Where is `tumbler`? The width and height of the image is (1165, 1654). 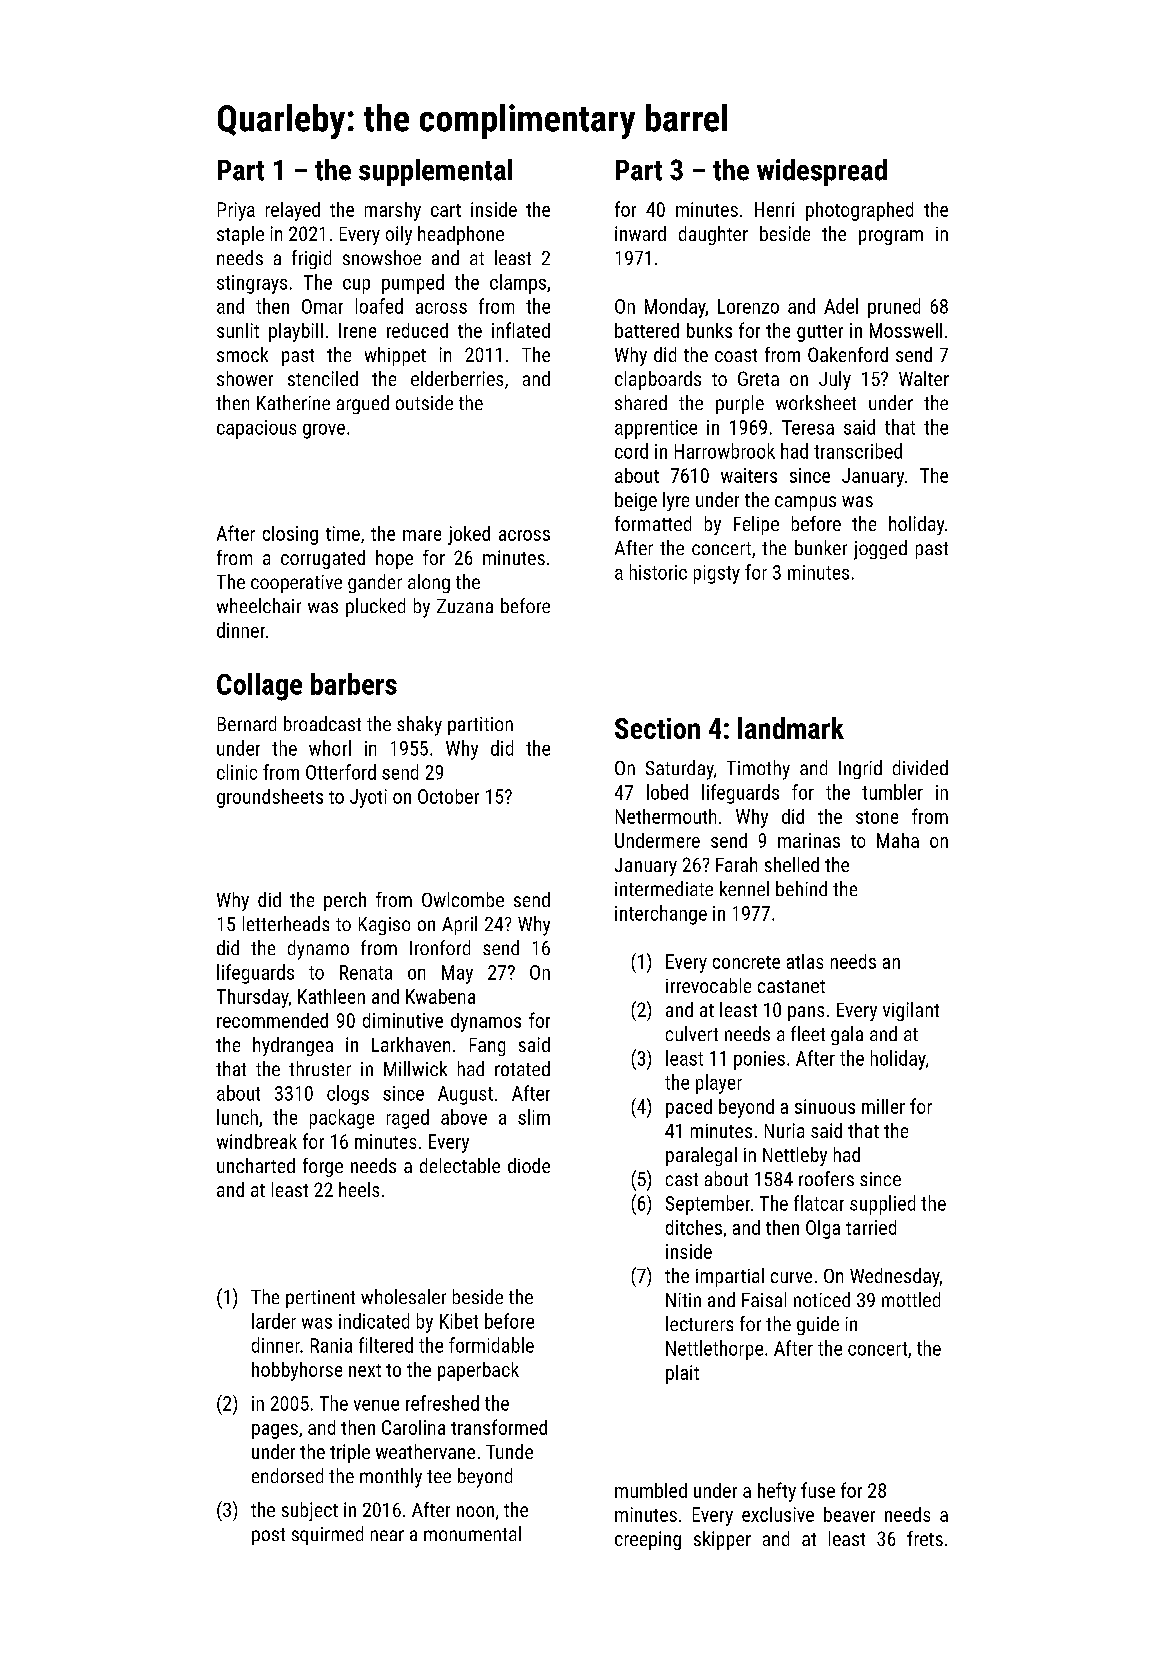
tumbler is located at coordinates (892, 792).
